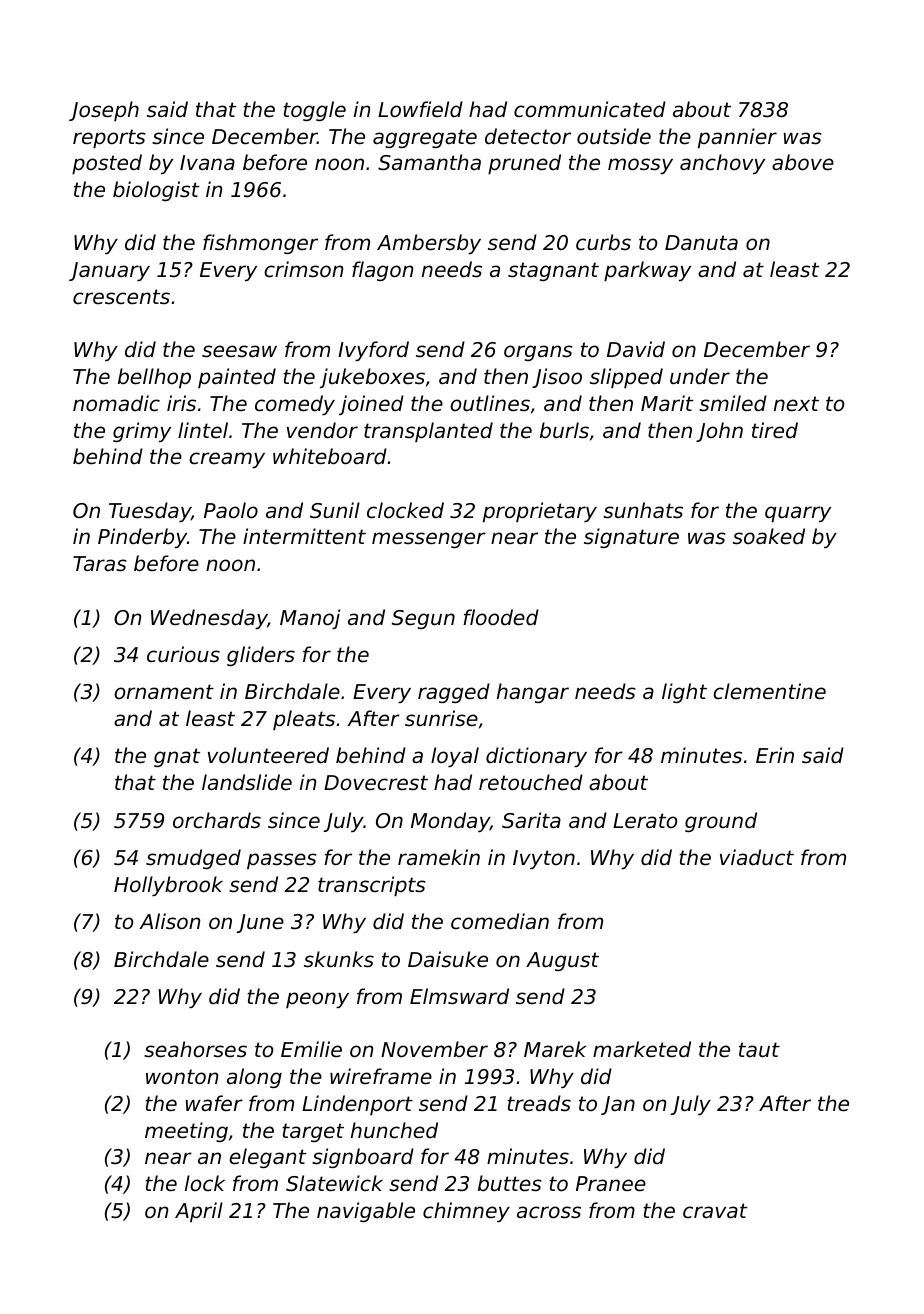  Describe the element at coordinates (769, 536) in the screenshot. I see `soaked` at that location.
